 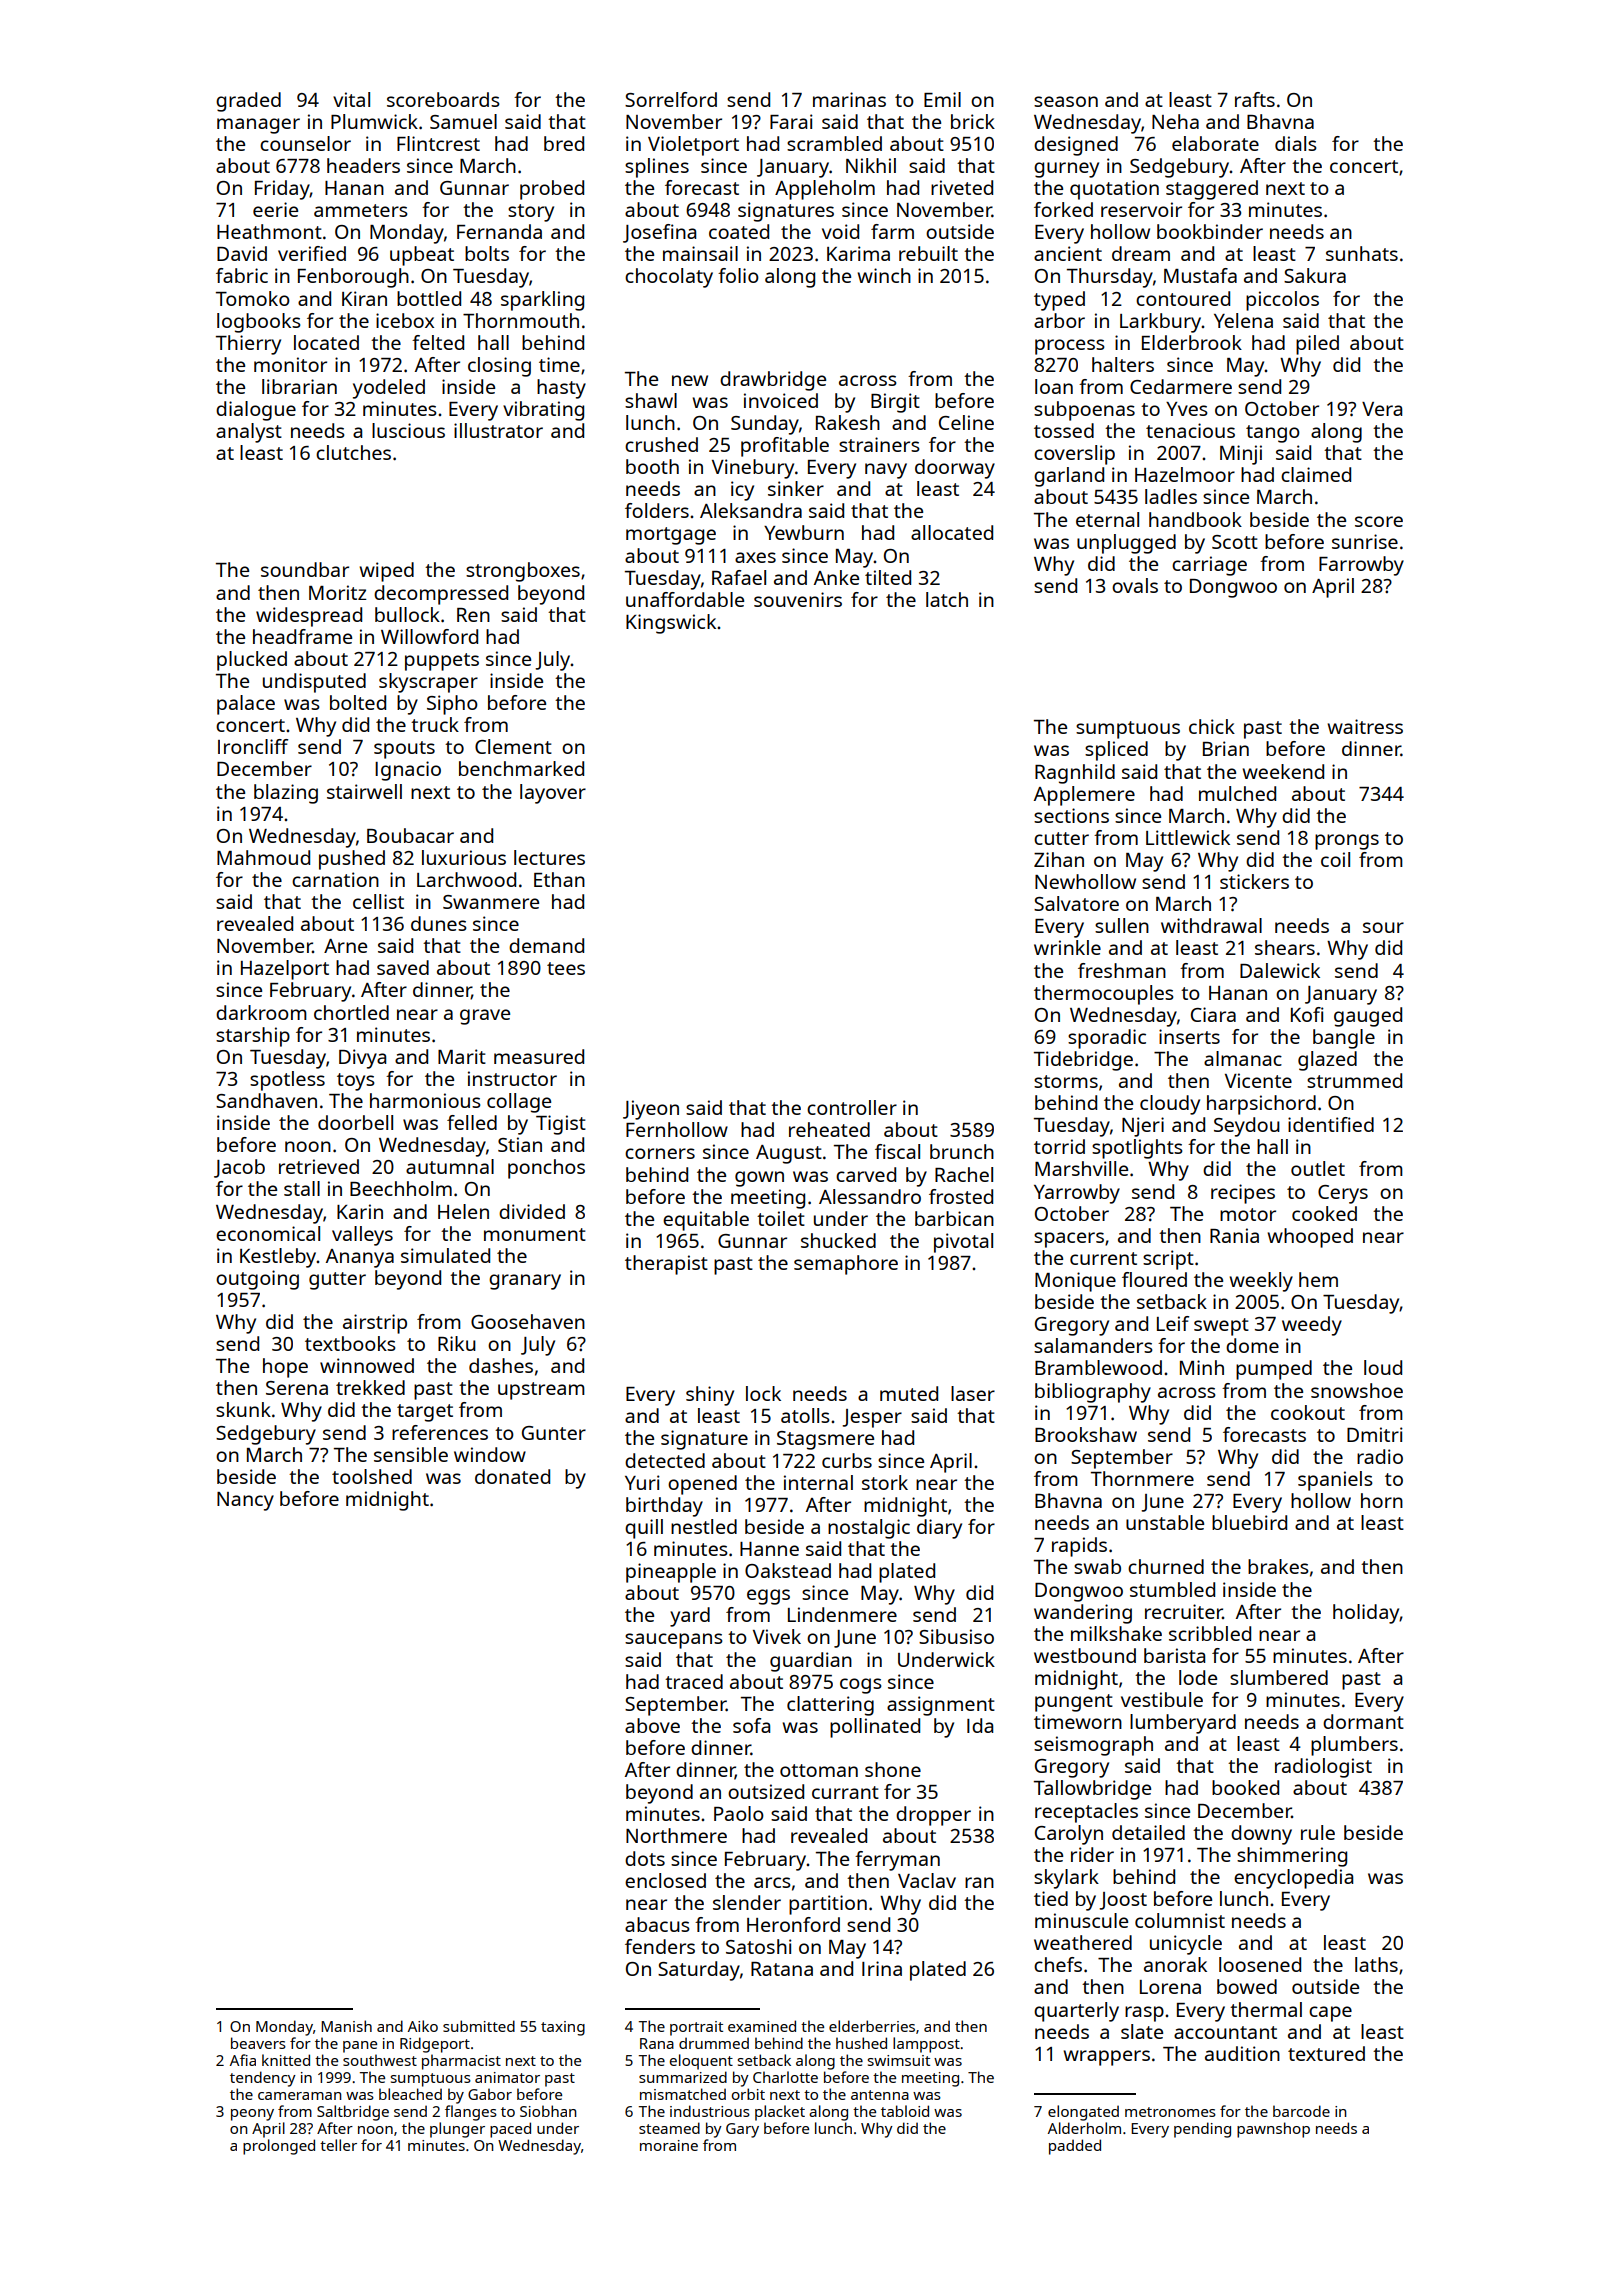 What do you see at coordinates (882, 1968) in the document?
I see `Irina` at bounding box center [882, 1968].
